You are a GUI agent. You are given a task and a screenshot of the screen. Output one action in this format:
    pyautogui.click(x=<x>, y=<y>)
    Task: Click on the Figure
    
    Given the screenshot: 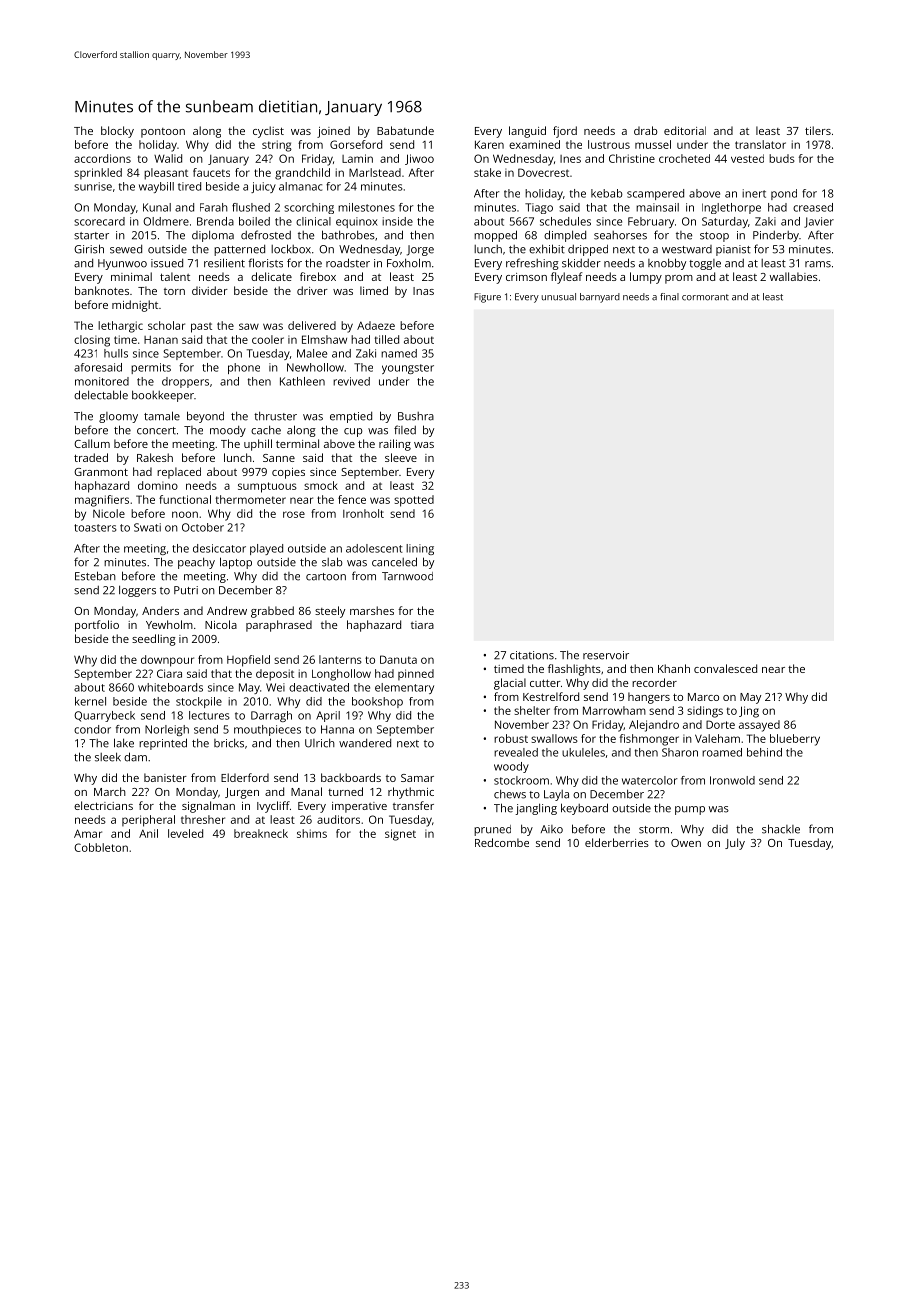 What is the action you would take?
    pyautogui.click(x=487, y=298)
